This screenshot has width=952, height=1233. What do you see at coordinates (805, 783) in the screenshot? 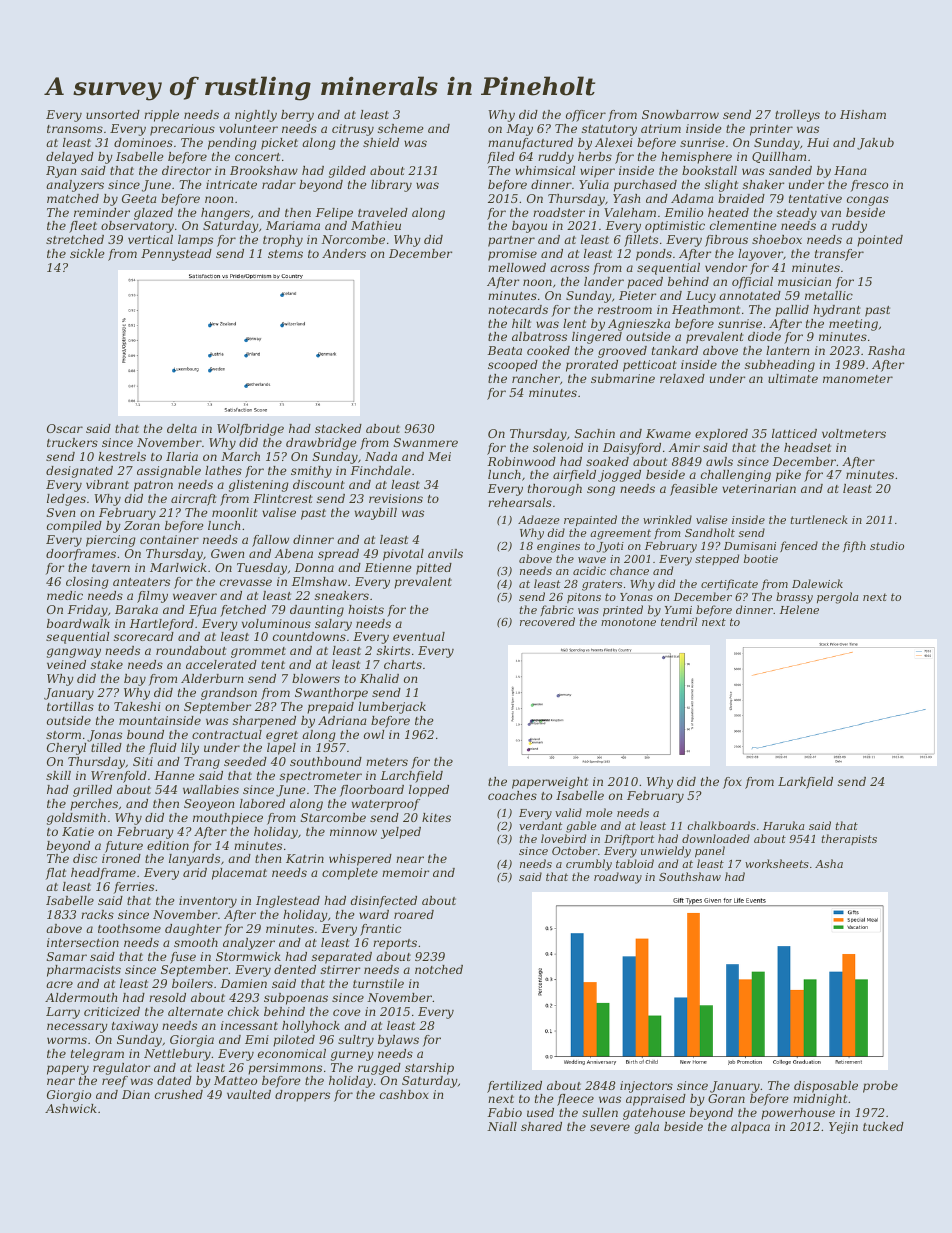
I see `Larkfield` at bounding box center [805, 783].
